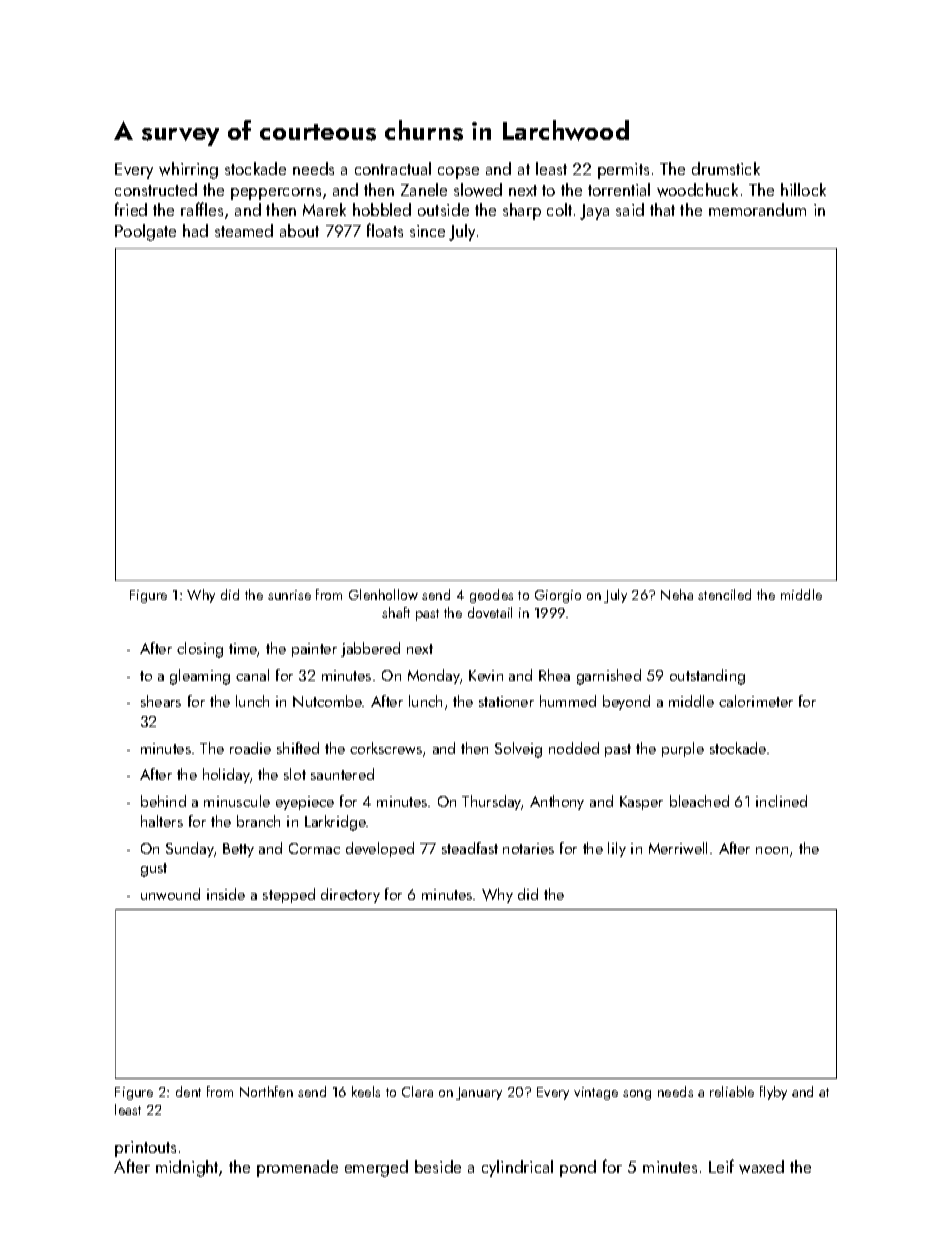  I want to click on waxed, so click(761, 1167).
